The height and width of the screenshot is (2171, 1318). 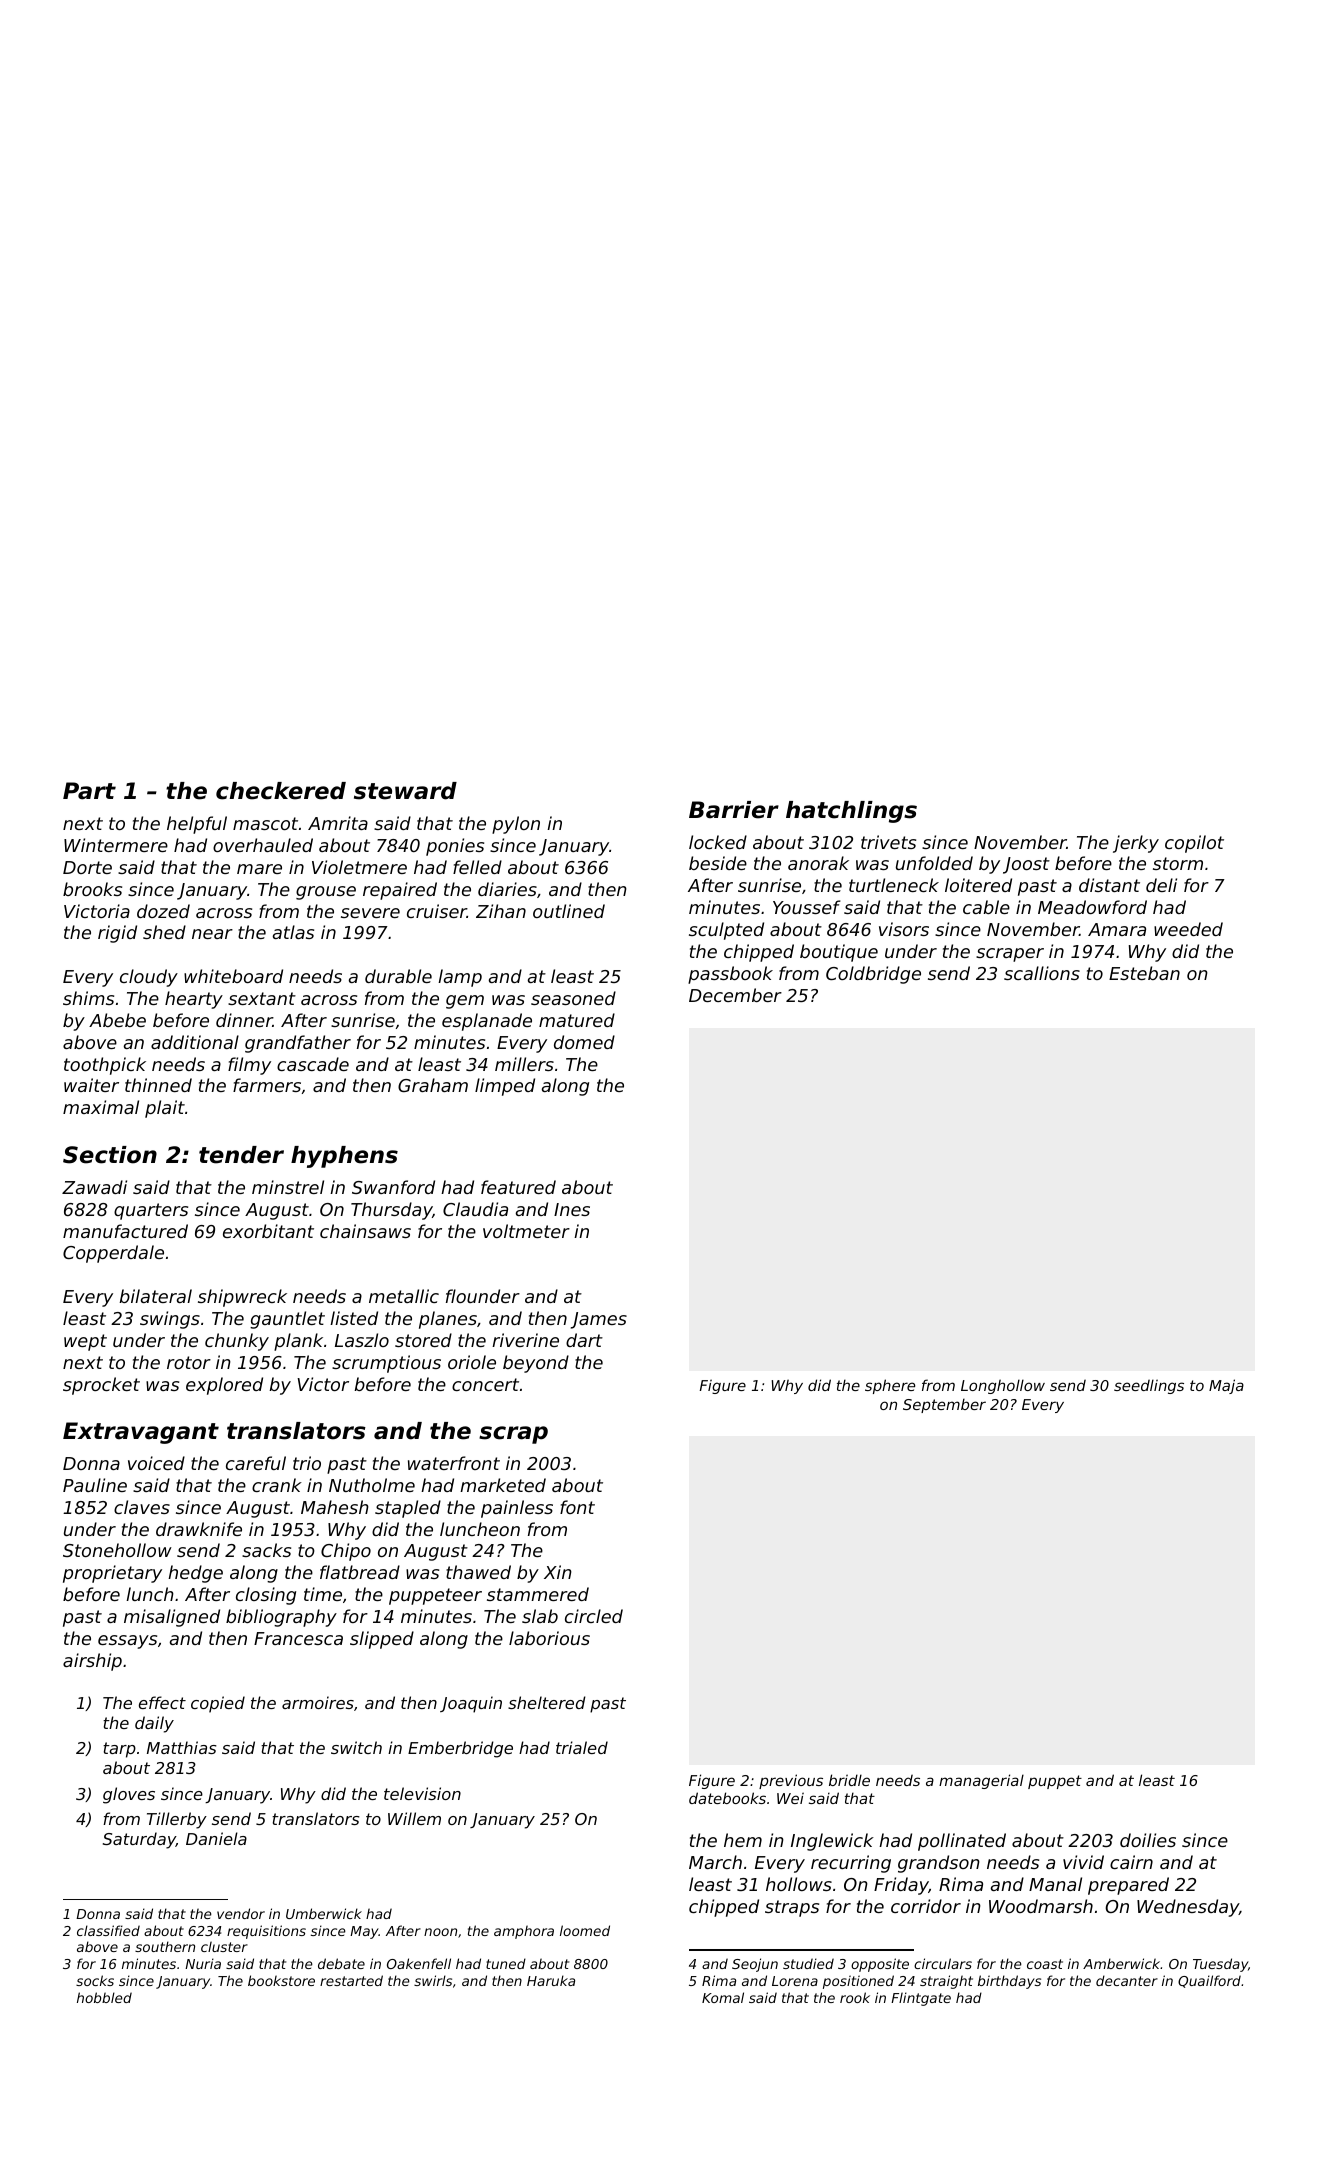 What do you see at coordinates (1127, 1980) in the screenshot?
I see `decanter` at bounding box center [1127, 1980].
